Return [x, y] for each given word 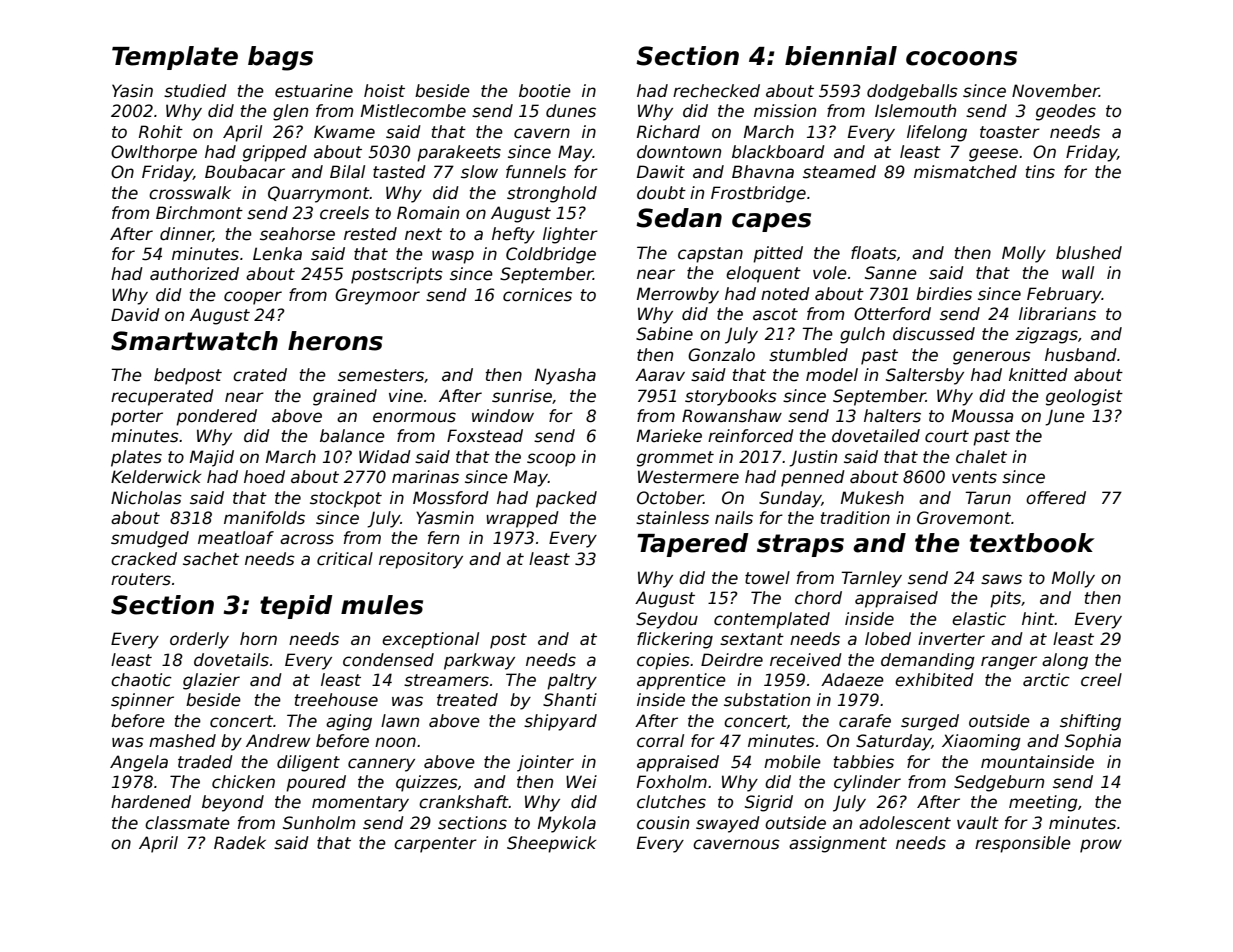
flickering [675, 640]
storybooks [731, 397]
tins [1040, 172]
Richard [668, 132]
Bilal [347, 171]
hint [1038, 618]
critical [345, 559]
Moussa [982, 416]
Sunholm [319, 823]
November [1055, 91]
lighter [570, 235]
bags [280, 58]
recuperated [162, 397]
